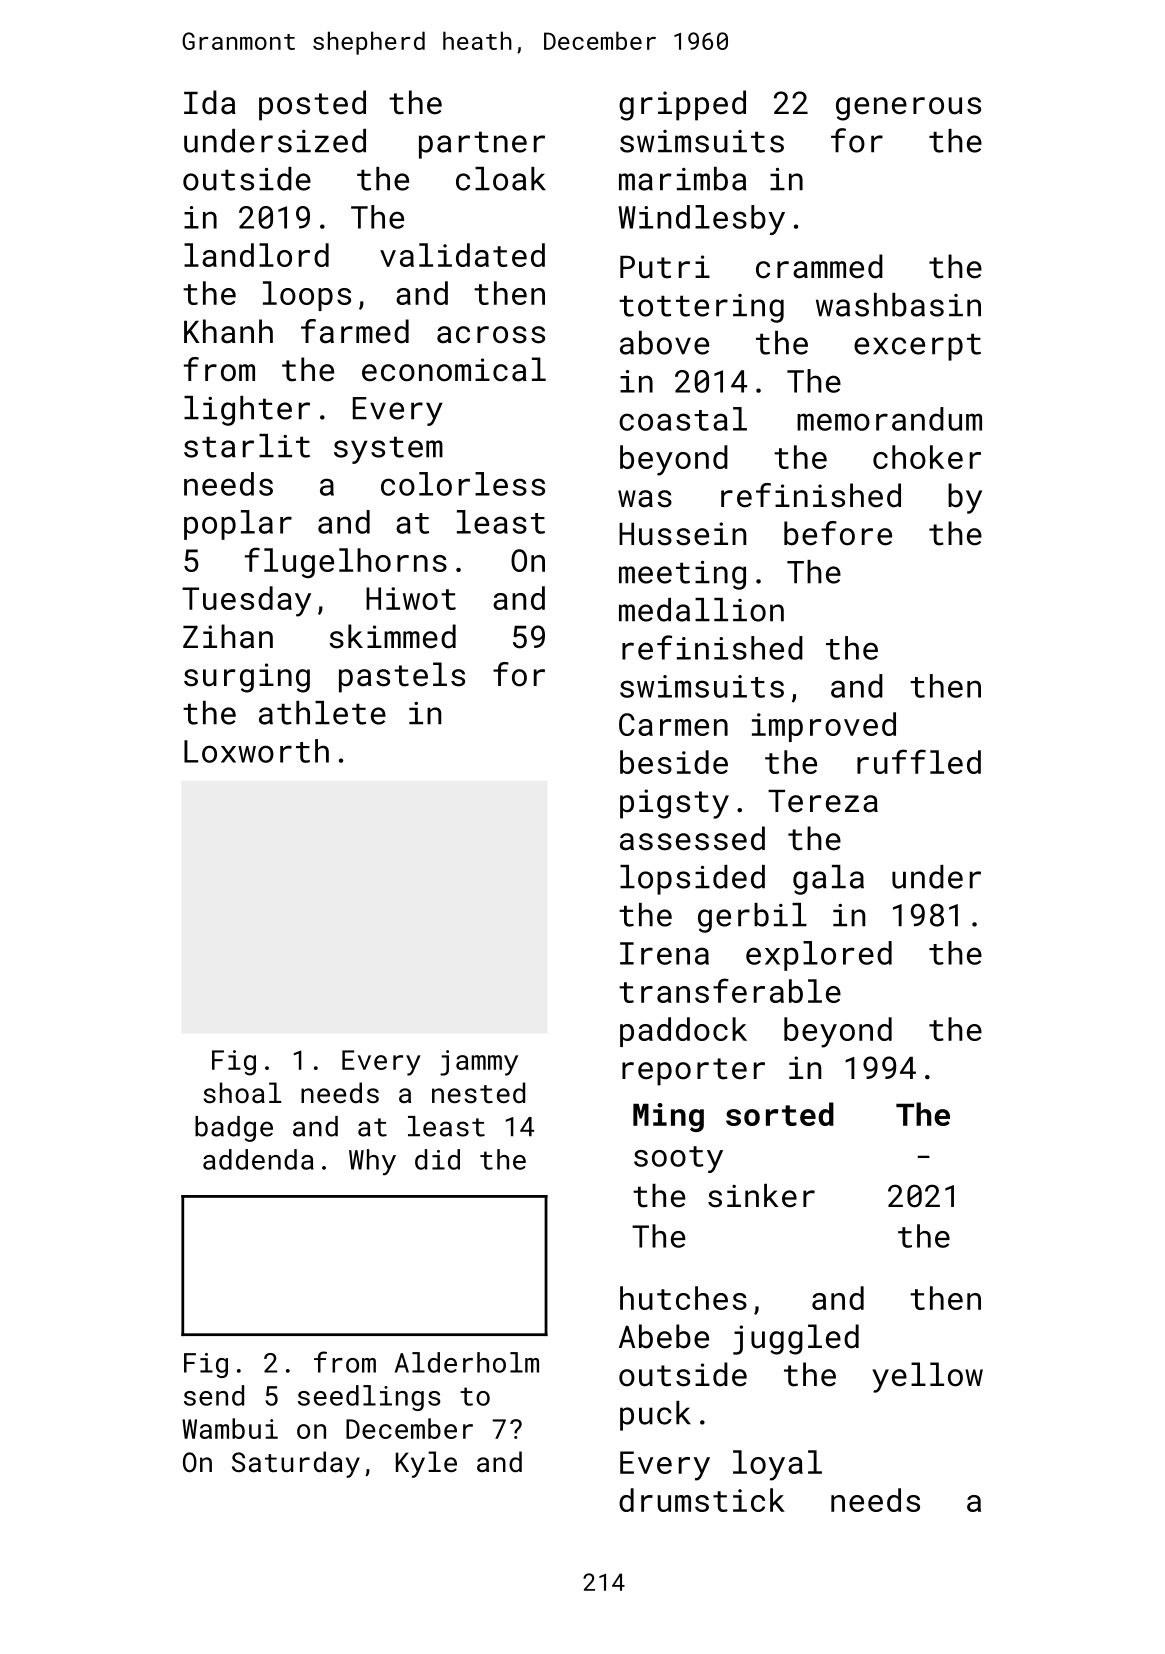 This screenshot has width=1165, height=1654. I want to click on drumstick, so click(702, 1500).
